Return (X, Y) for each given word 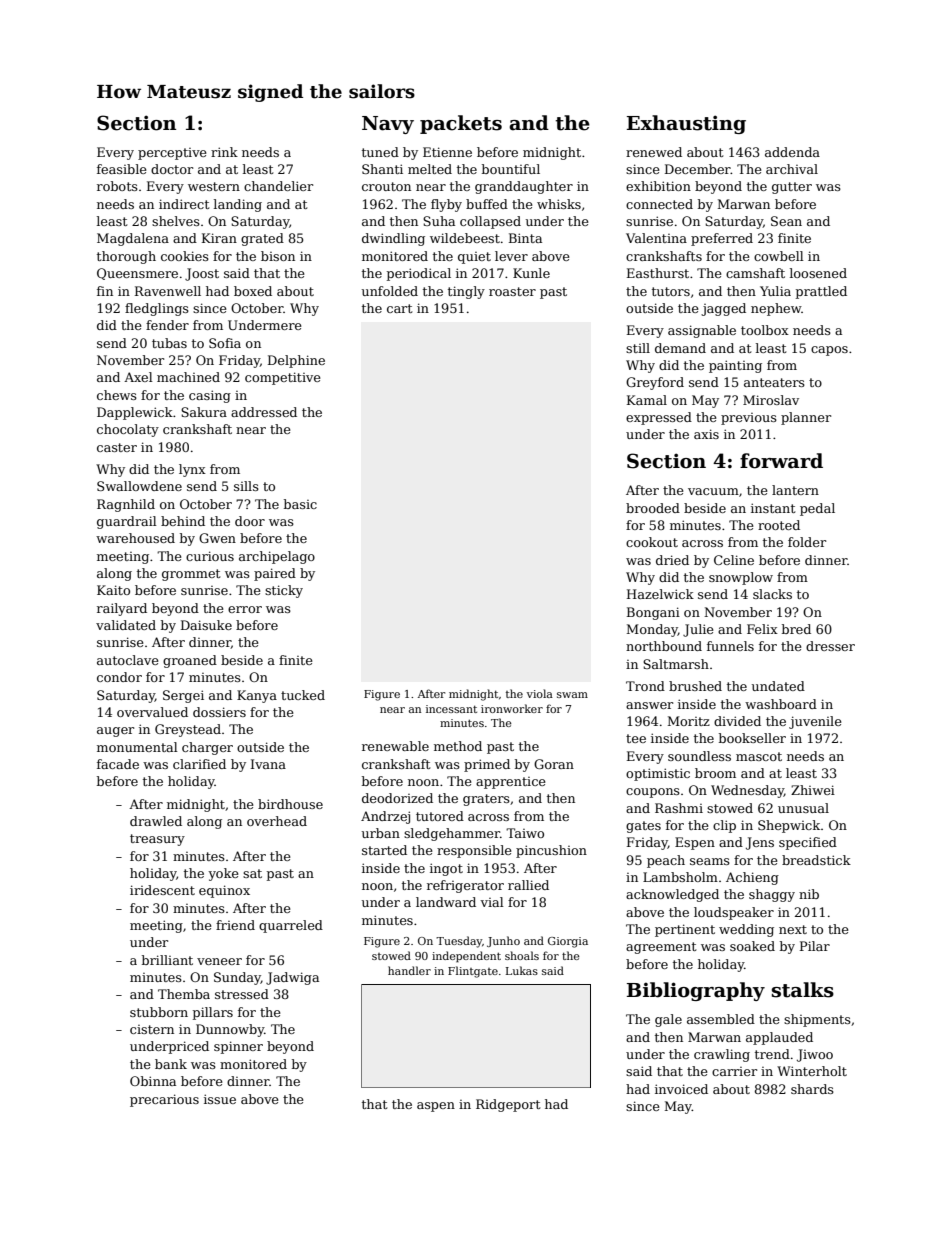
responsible (474, 851)
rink (224, 152)
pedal (817, 509)
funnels (730, 646)
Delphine (296, 361)
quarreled (291, 926)
